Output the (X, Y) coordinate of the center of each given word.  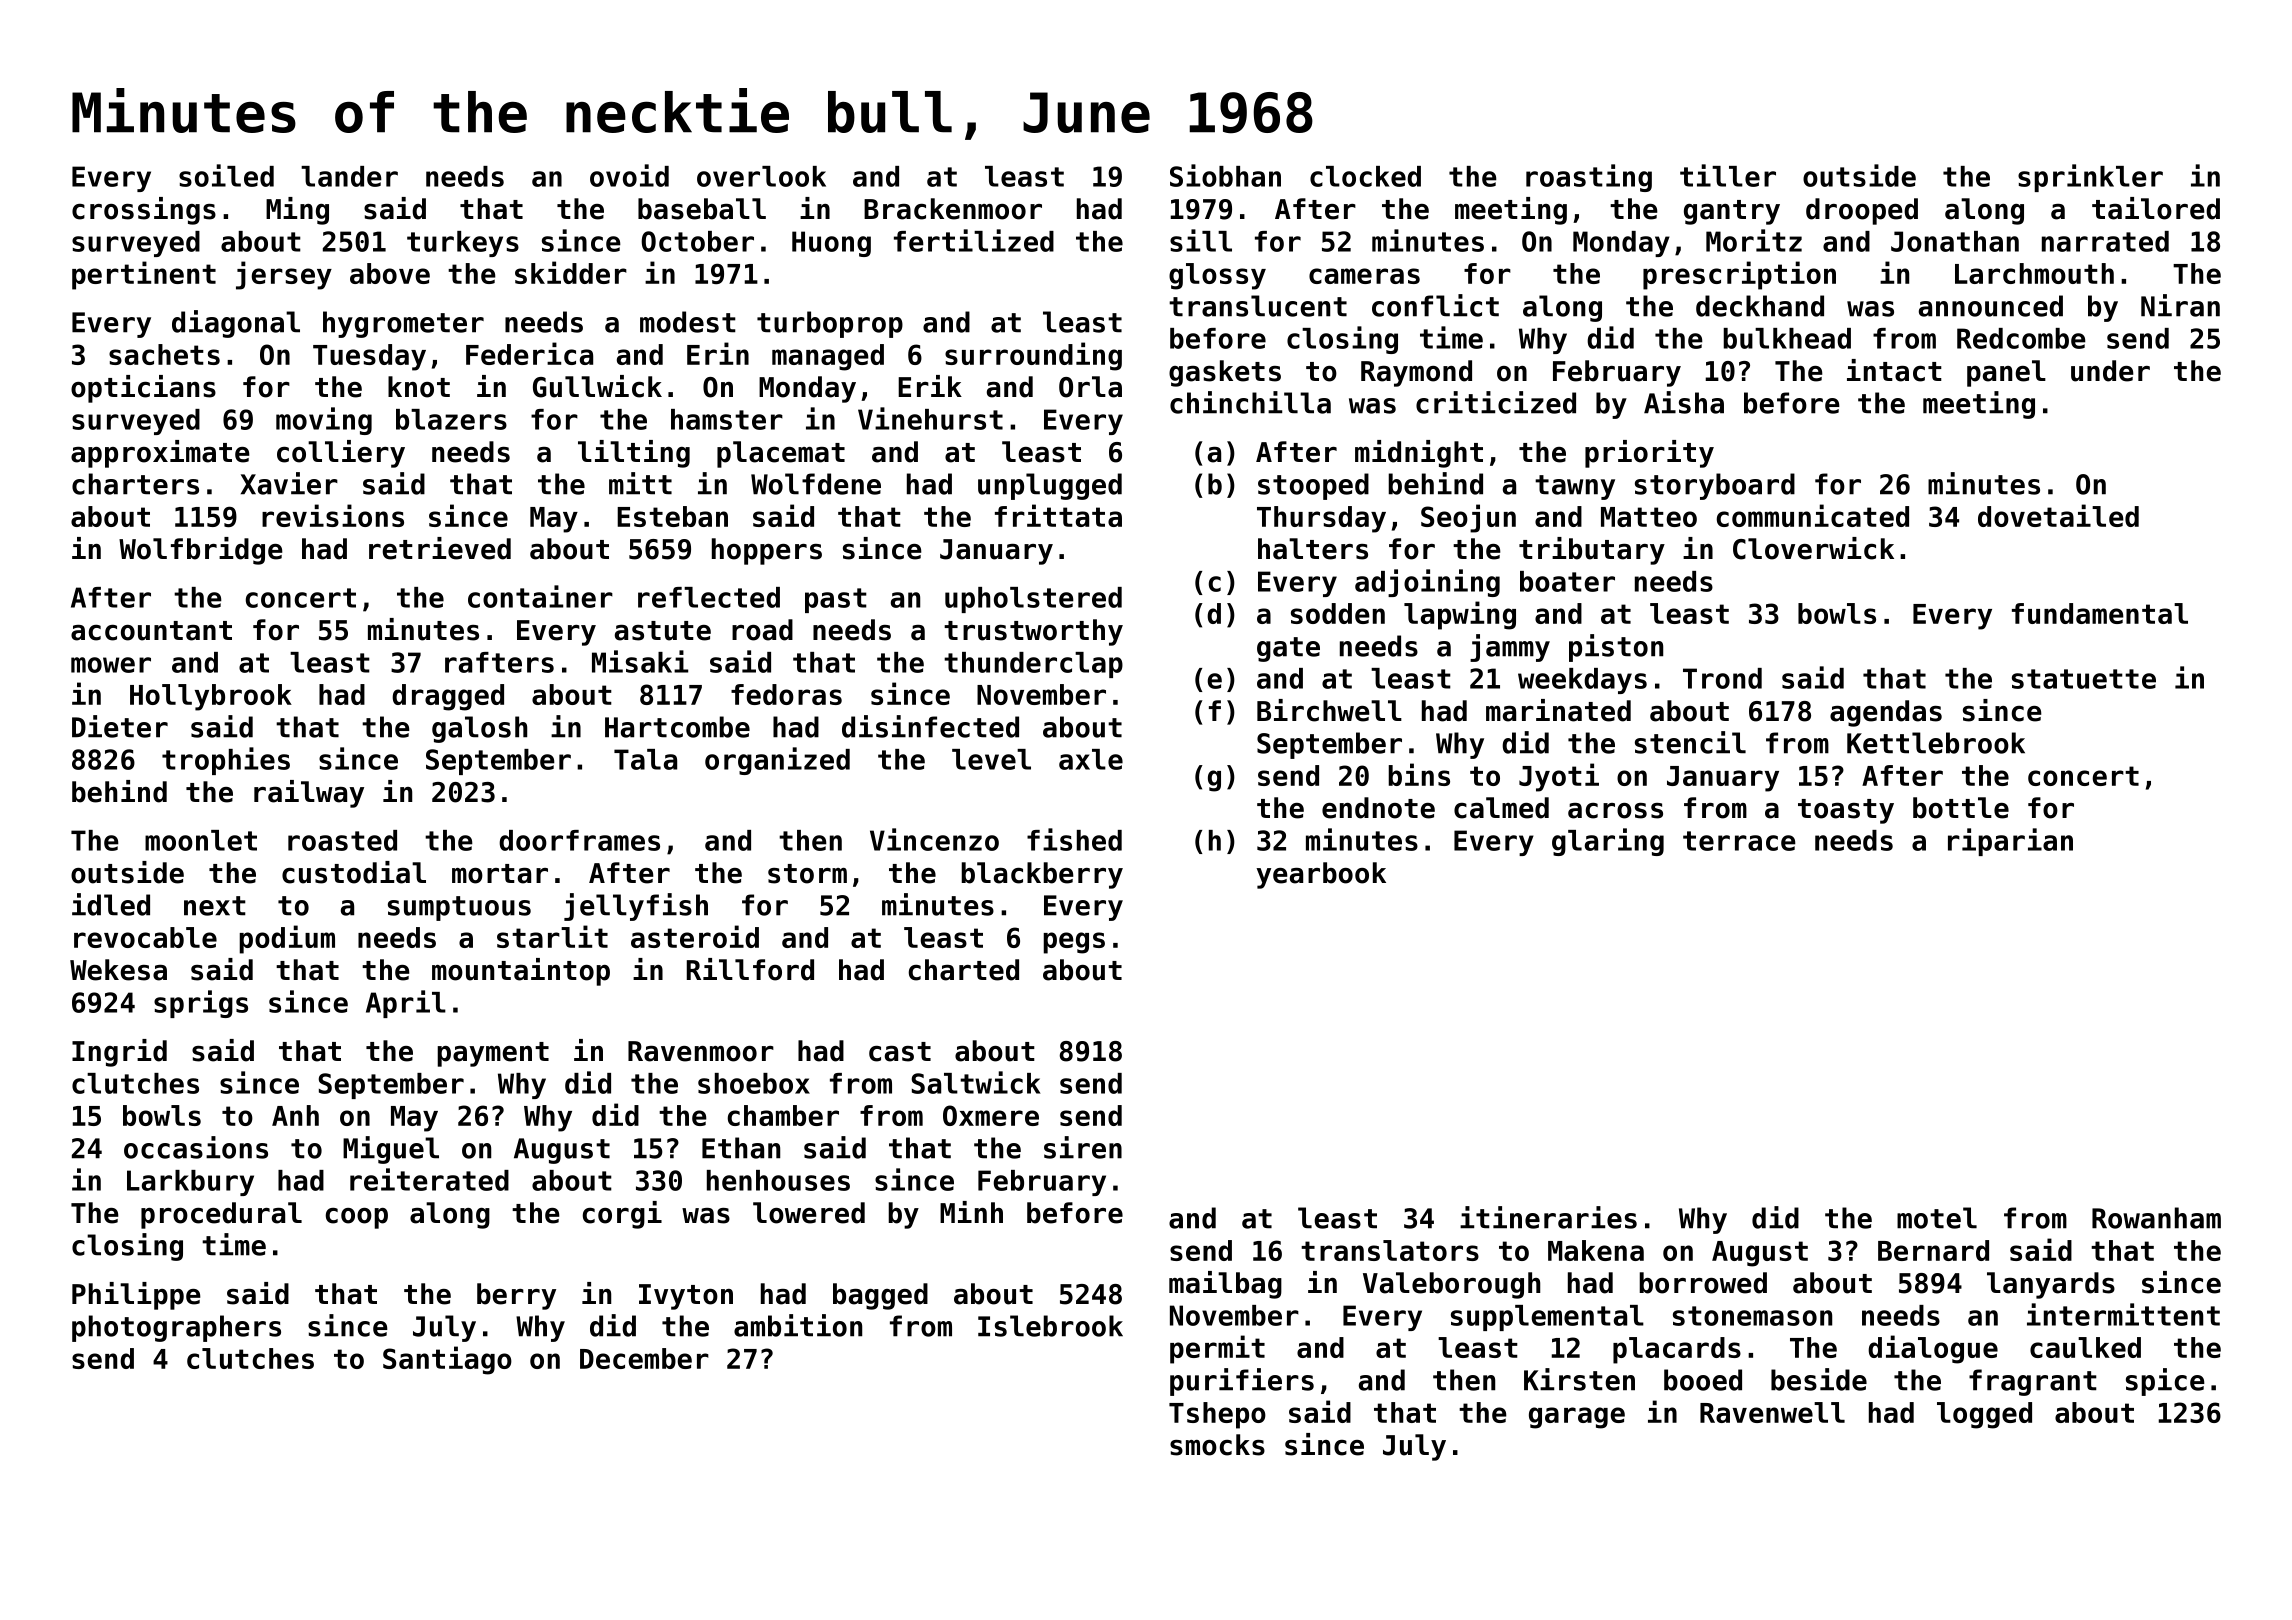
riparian (2010, 842)
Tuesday (369, 357)
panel (2006, 373)
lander (349, 176)
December (644, 1358)
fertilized (974, 240)
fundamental (2100, 613)
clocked (1365, 176)
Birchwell (1329, 710)
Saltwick (976, 1082)
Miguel (391, 1150)
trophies (226, 761)
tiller (1728, 175)
